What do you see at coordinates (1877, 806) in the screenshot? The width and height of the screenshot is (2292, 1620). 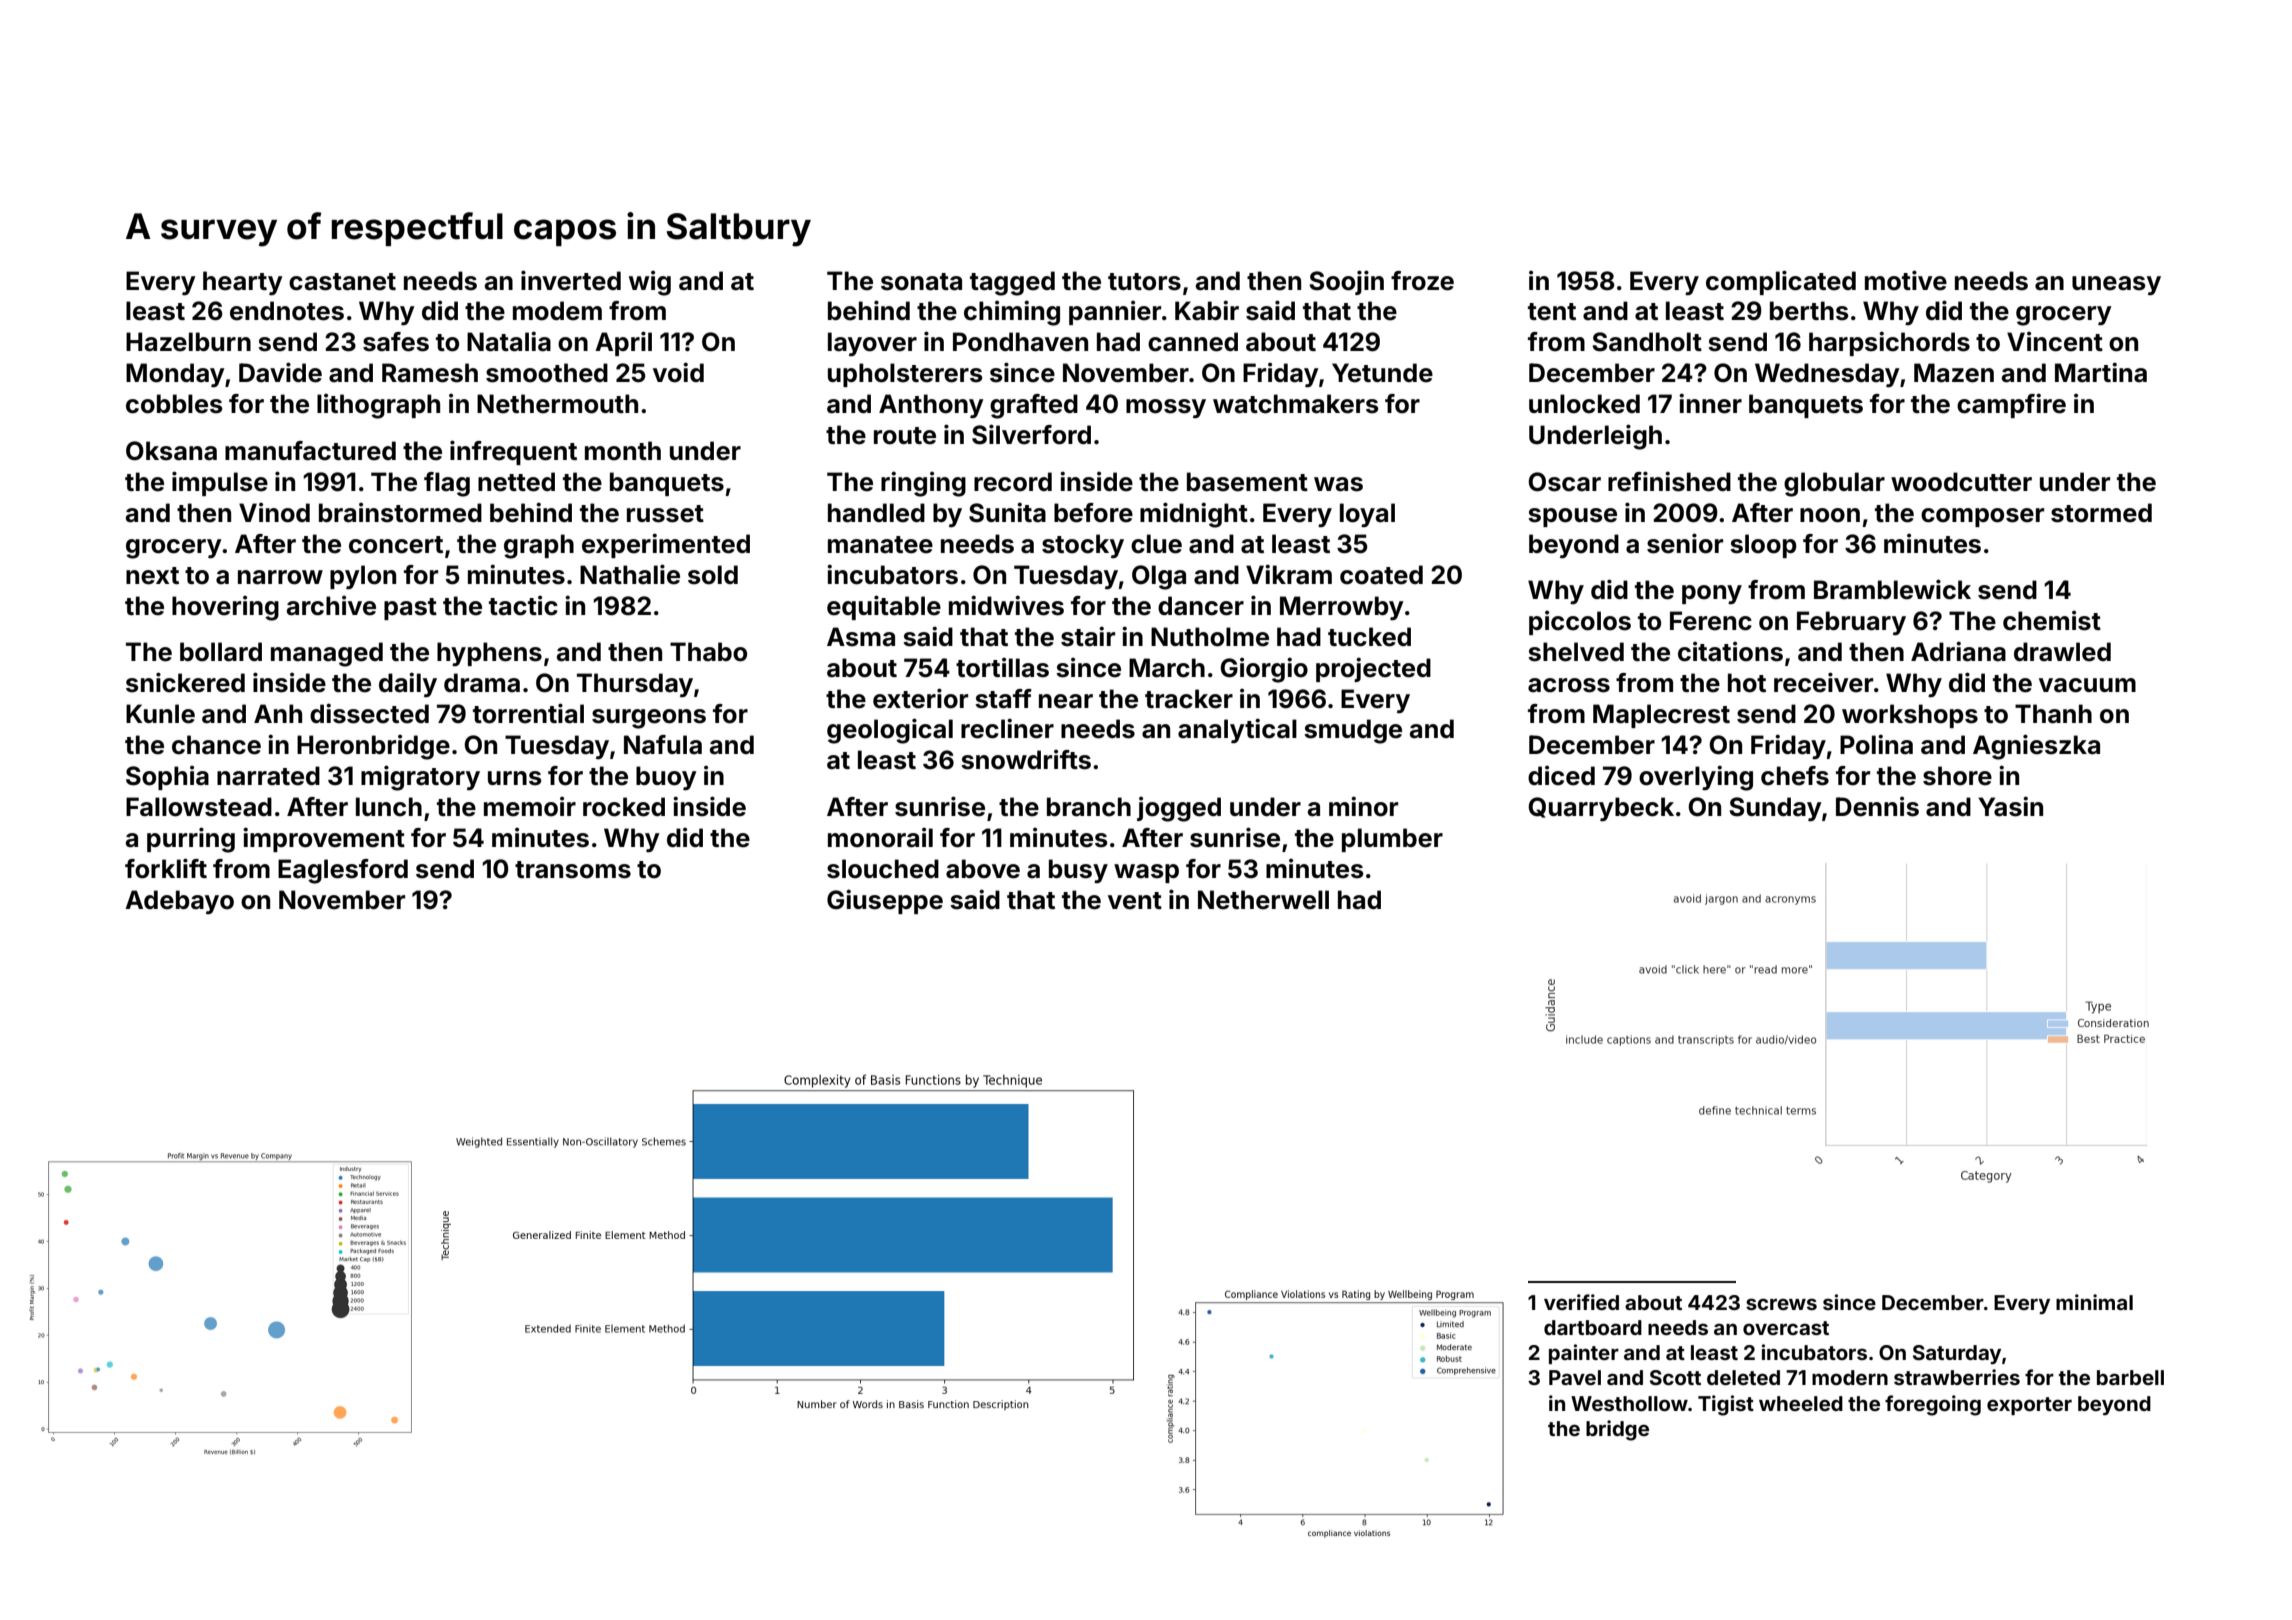 I see `Dennis` at bounding box center [1877, 806].
